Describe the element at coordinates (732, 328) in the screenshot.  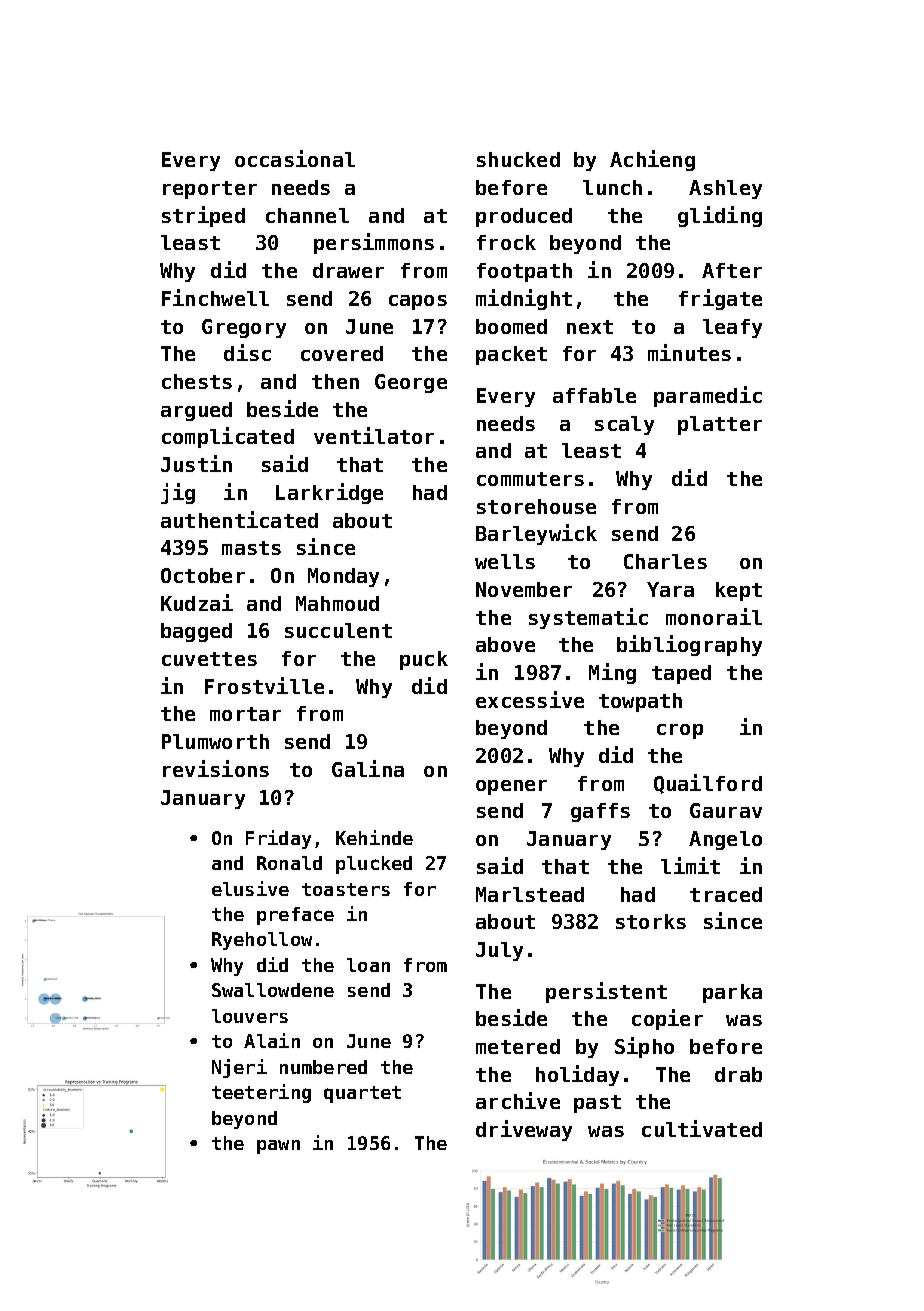
I see `leafy` at that location.
